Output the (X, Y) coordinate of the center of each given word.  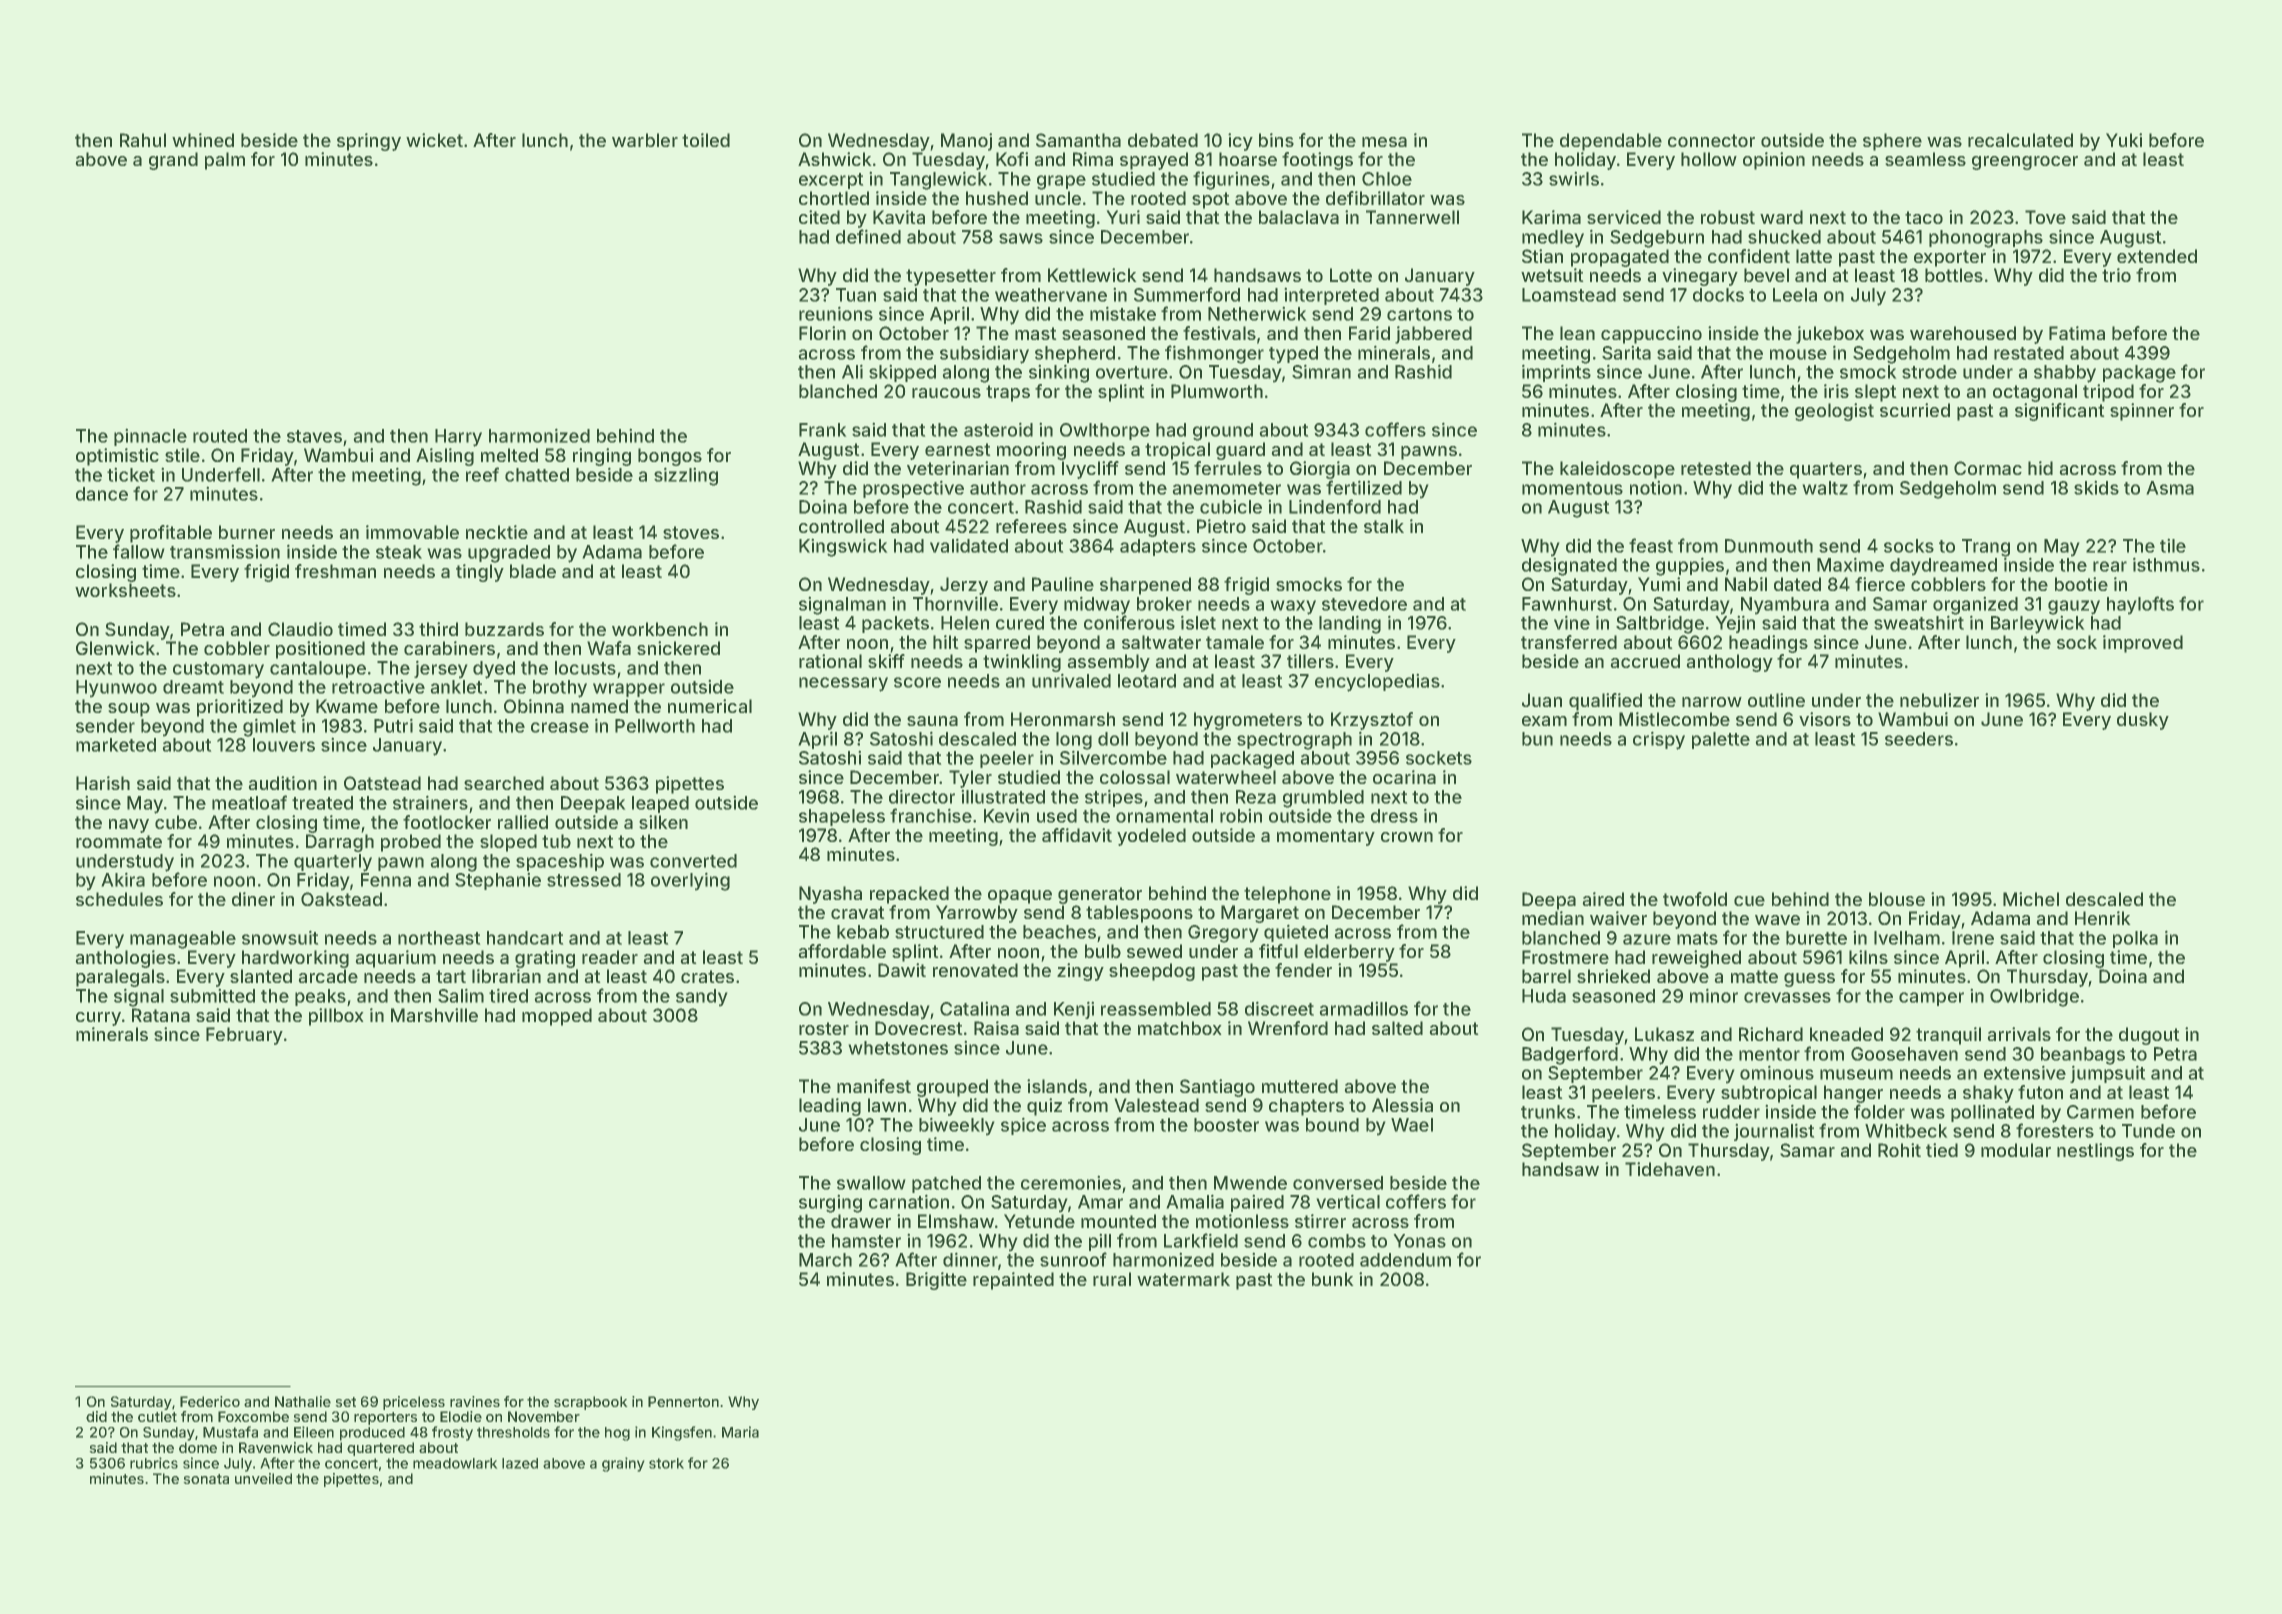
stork (666, 1463)
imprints (1556, 373)
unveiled (263, 1478)
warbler (645, 140)
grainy (623, 1464)
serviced (1624, 217)
